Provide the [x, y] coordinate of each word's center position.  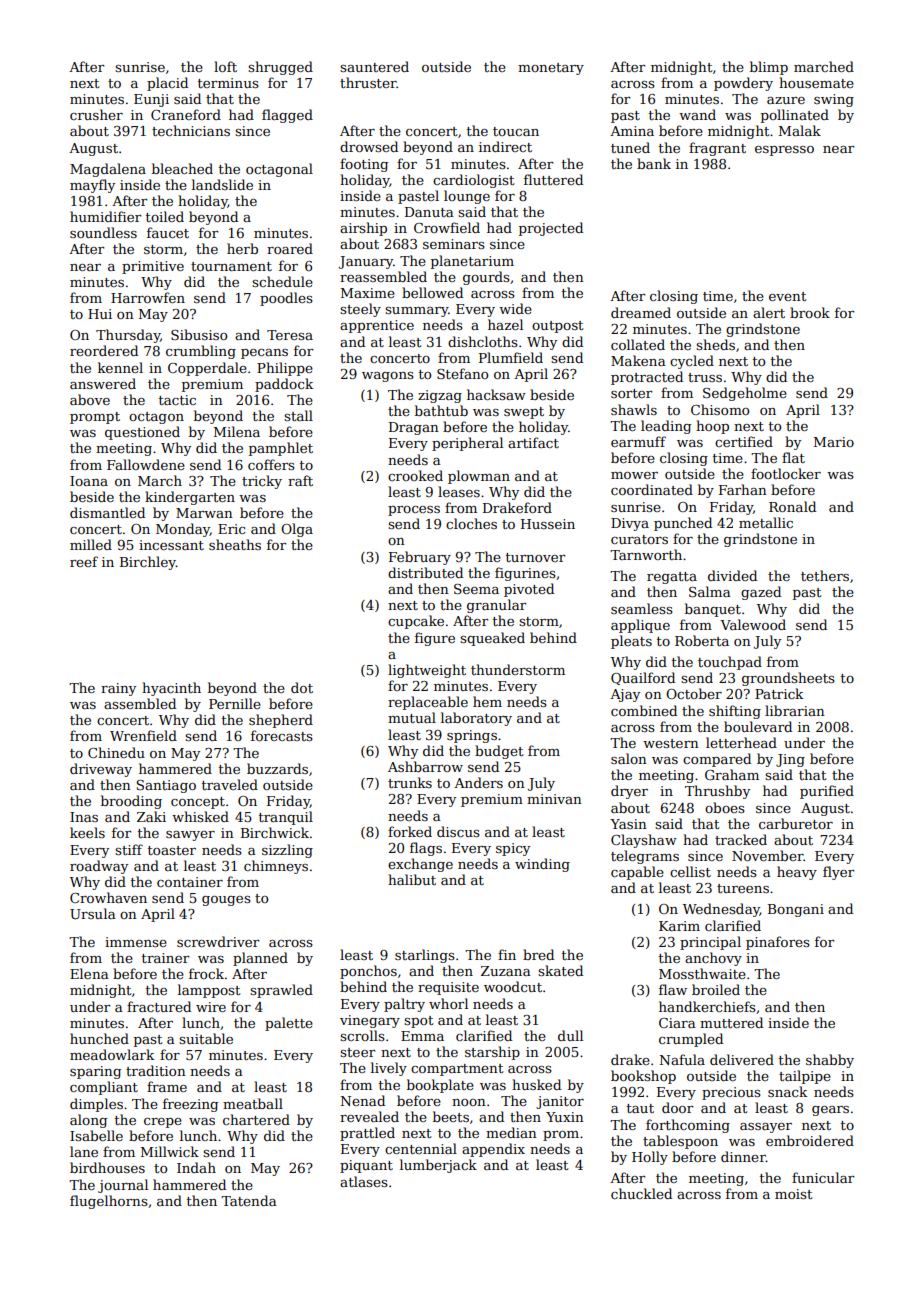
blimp [769, 68]
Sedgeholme [745, 394]
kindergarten [190, 498]
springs [472, 736]
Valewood [753, 624]
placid [167, 84]
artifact [533, 442]
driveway [101, 770]
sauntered [374, 66]
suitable [206, 1038]
